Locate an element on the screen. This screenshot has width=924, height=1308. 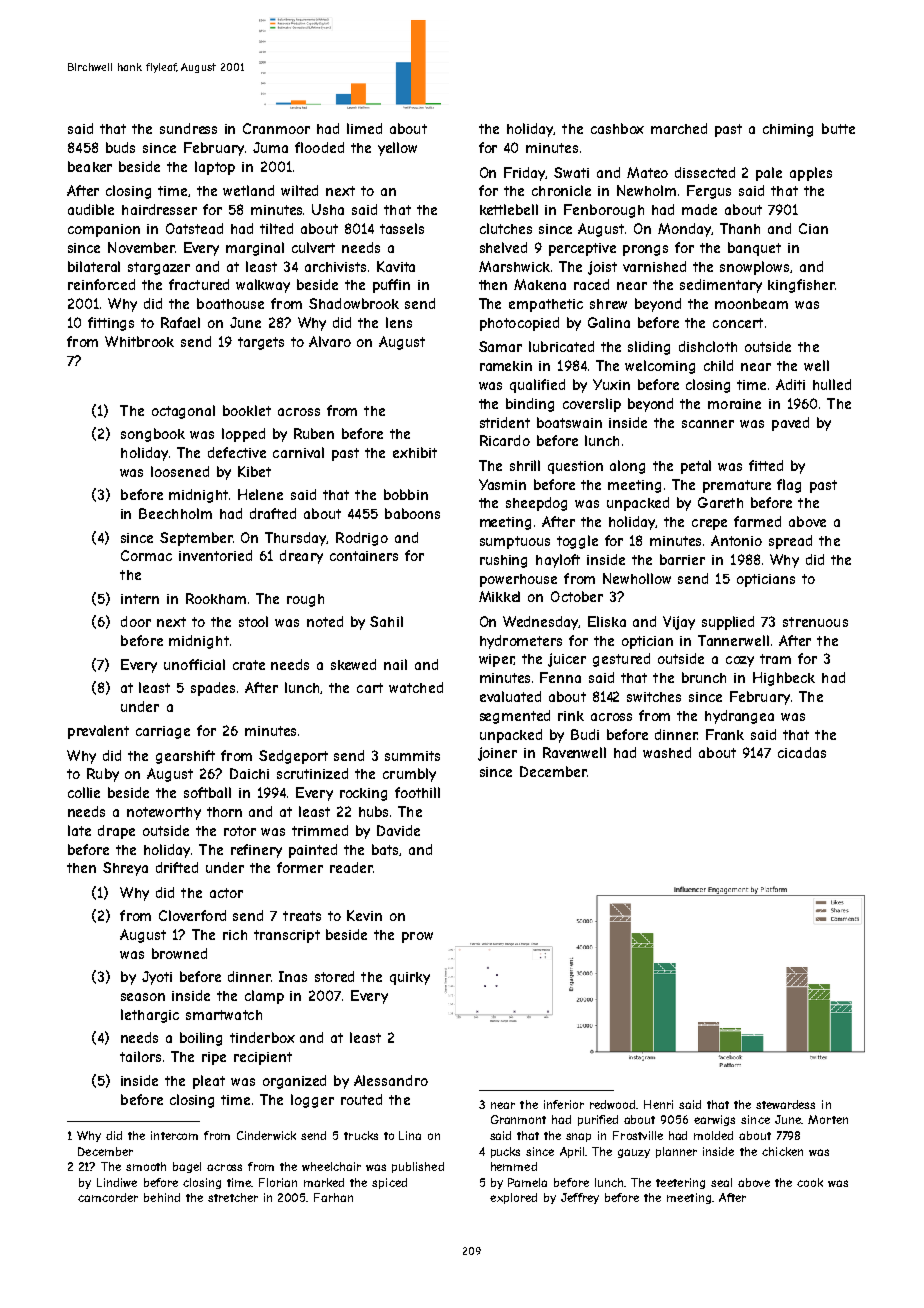
joiner is located at coordinates (497, 754).
